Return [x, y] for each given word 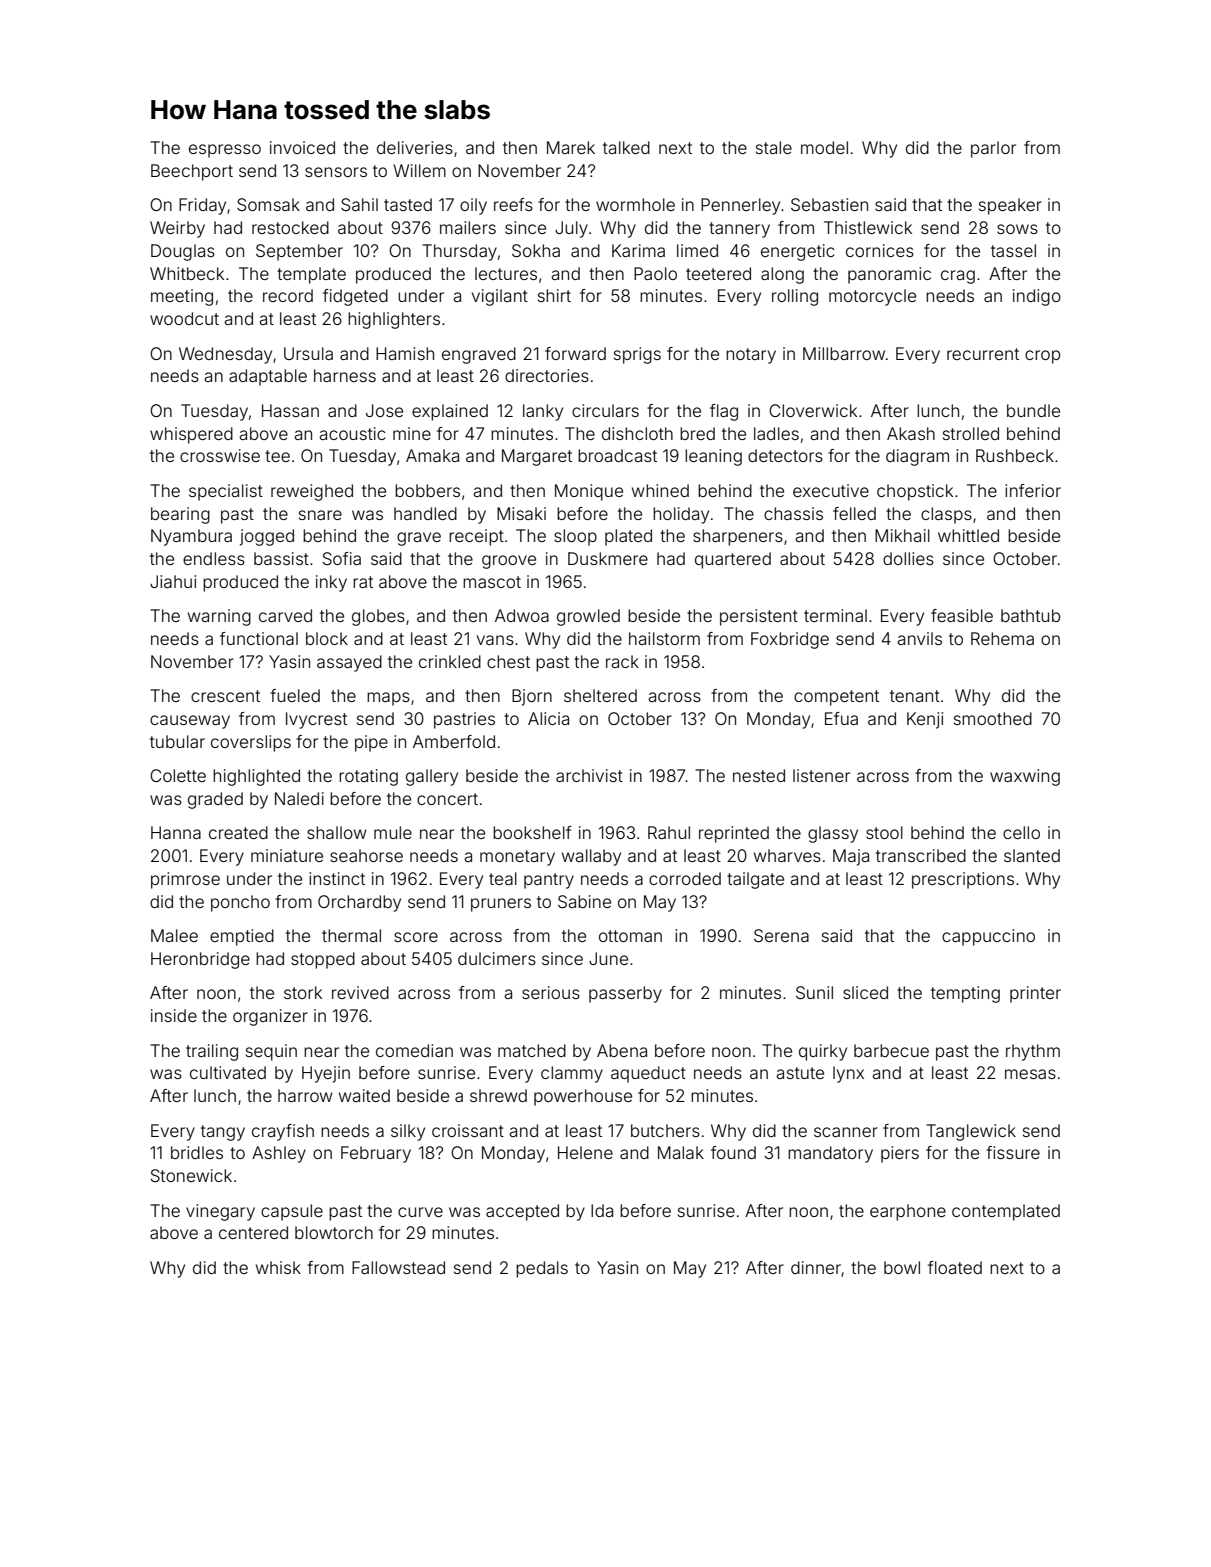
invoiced [302, 147]
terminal [835, 615]
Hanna [176, 832]
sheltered [600, 695]
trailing [212, 1052]
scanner [846, 1132]
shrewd [498, 1095]
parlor [993, 149]
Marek [571, 147]
